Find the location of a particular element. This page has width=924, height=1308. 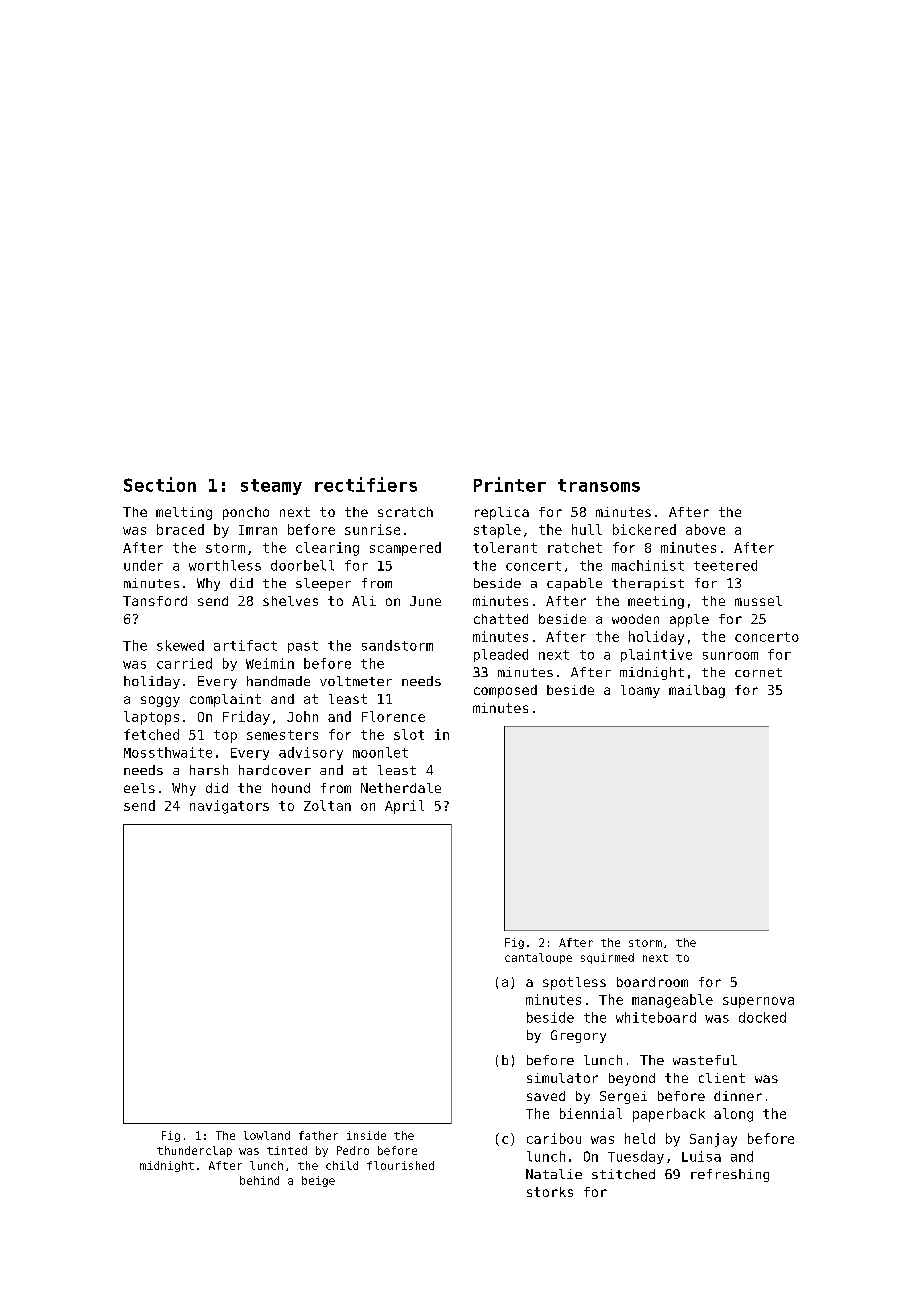

above is located at coordinates (705, 529).
